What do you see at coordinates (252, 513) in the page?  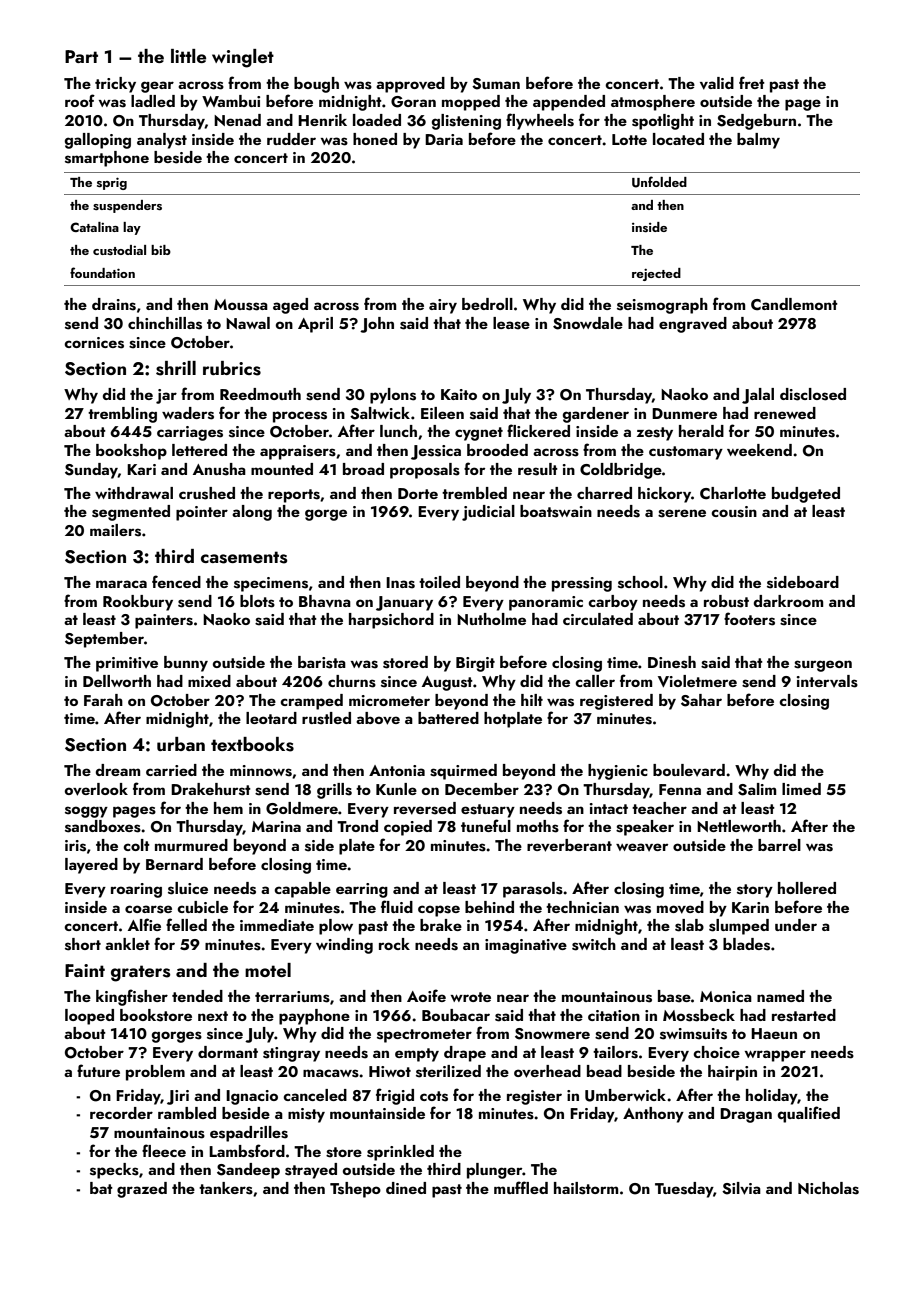 I see `along` at bounding box center [252, 513].
